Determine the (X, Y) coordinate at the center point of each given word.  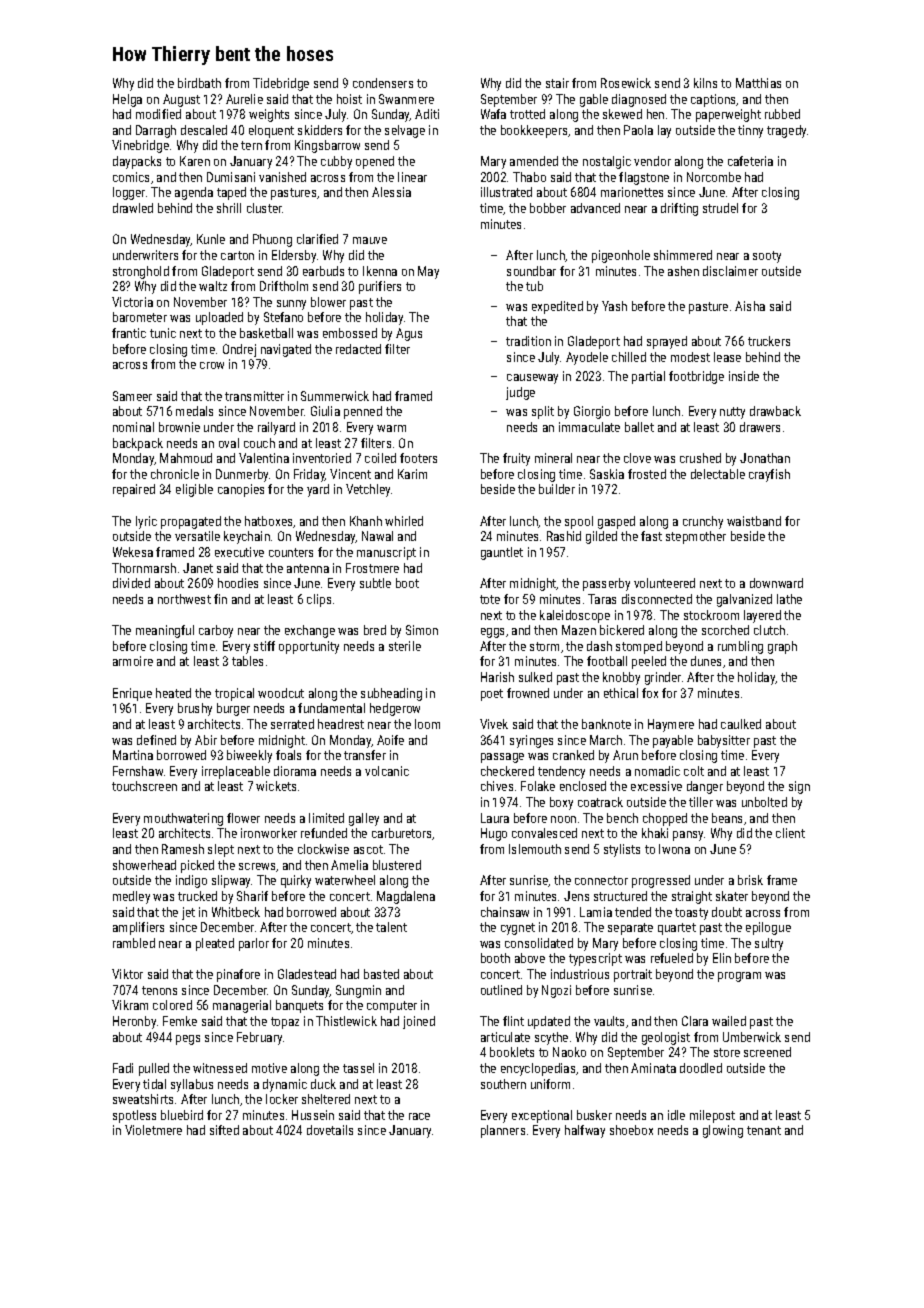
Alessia (391, 192)
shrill (229, 208)
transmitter (254, 396)
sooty (767, 257)
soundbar (531, 271)
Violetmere (153, 1130)
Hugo (494, 834)
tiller (701, 802)
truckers (769, 341)
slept (221, 850)
